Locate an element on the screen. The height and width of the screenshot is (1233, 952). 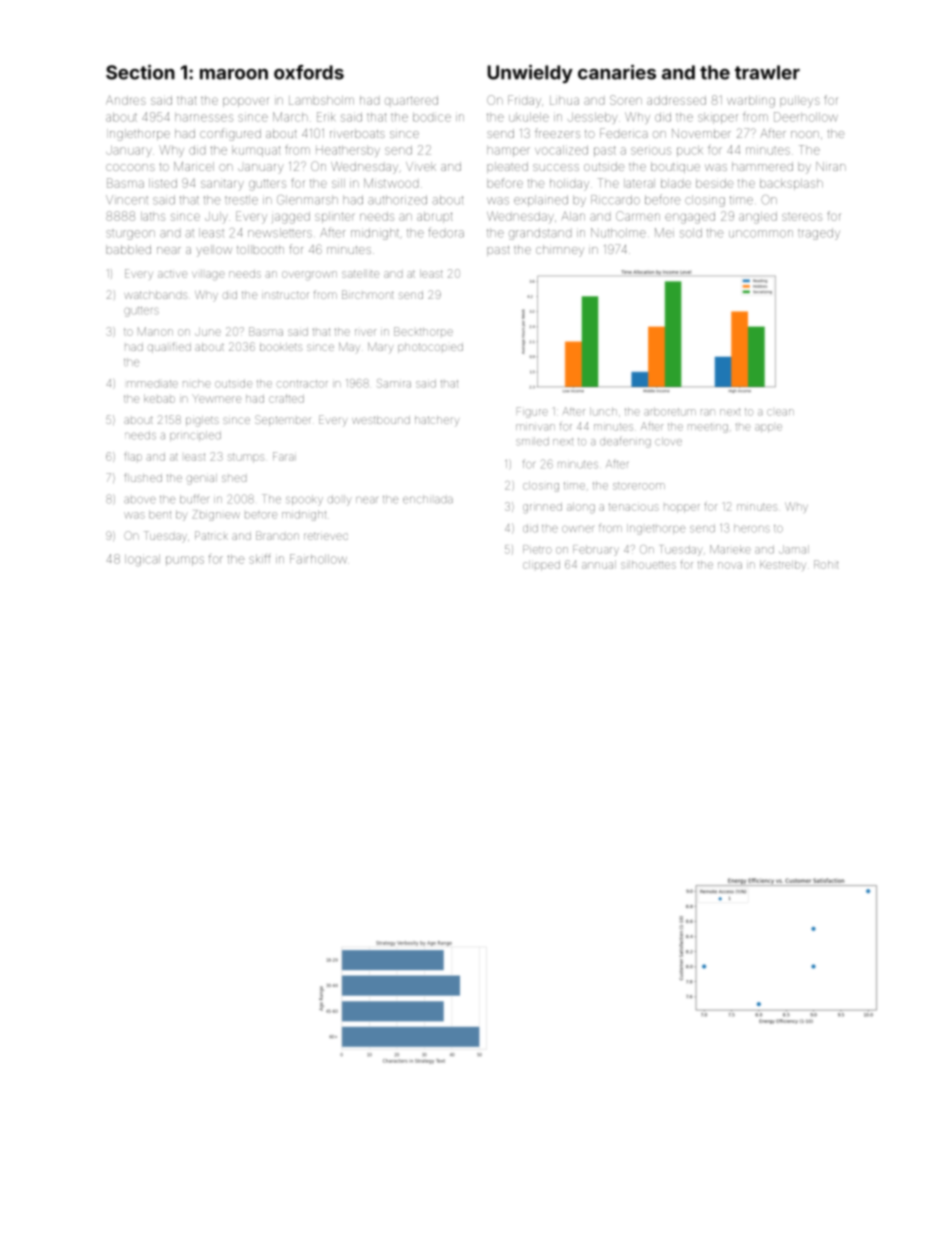
tragedy is located at coordinates (819, 234).
